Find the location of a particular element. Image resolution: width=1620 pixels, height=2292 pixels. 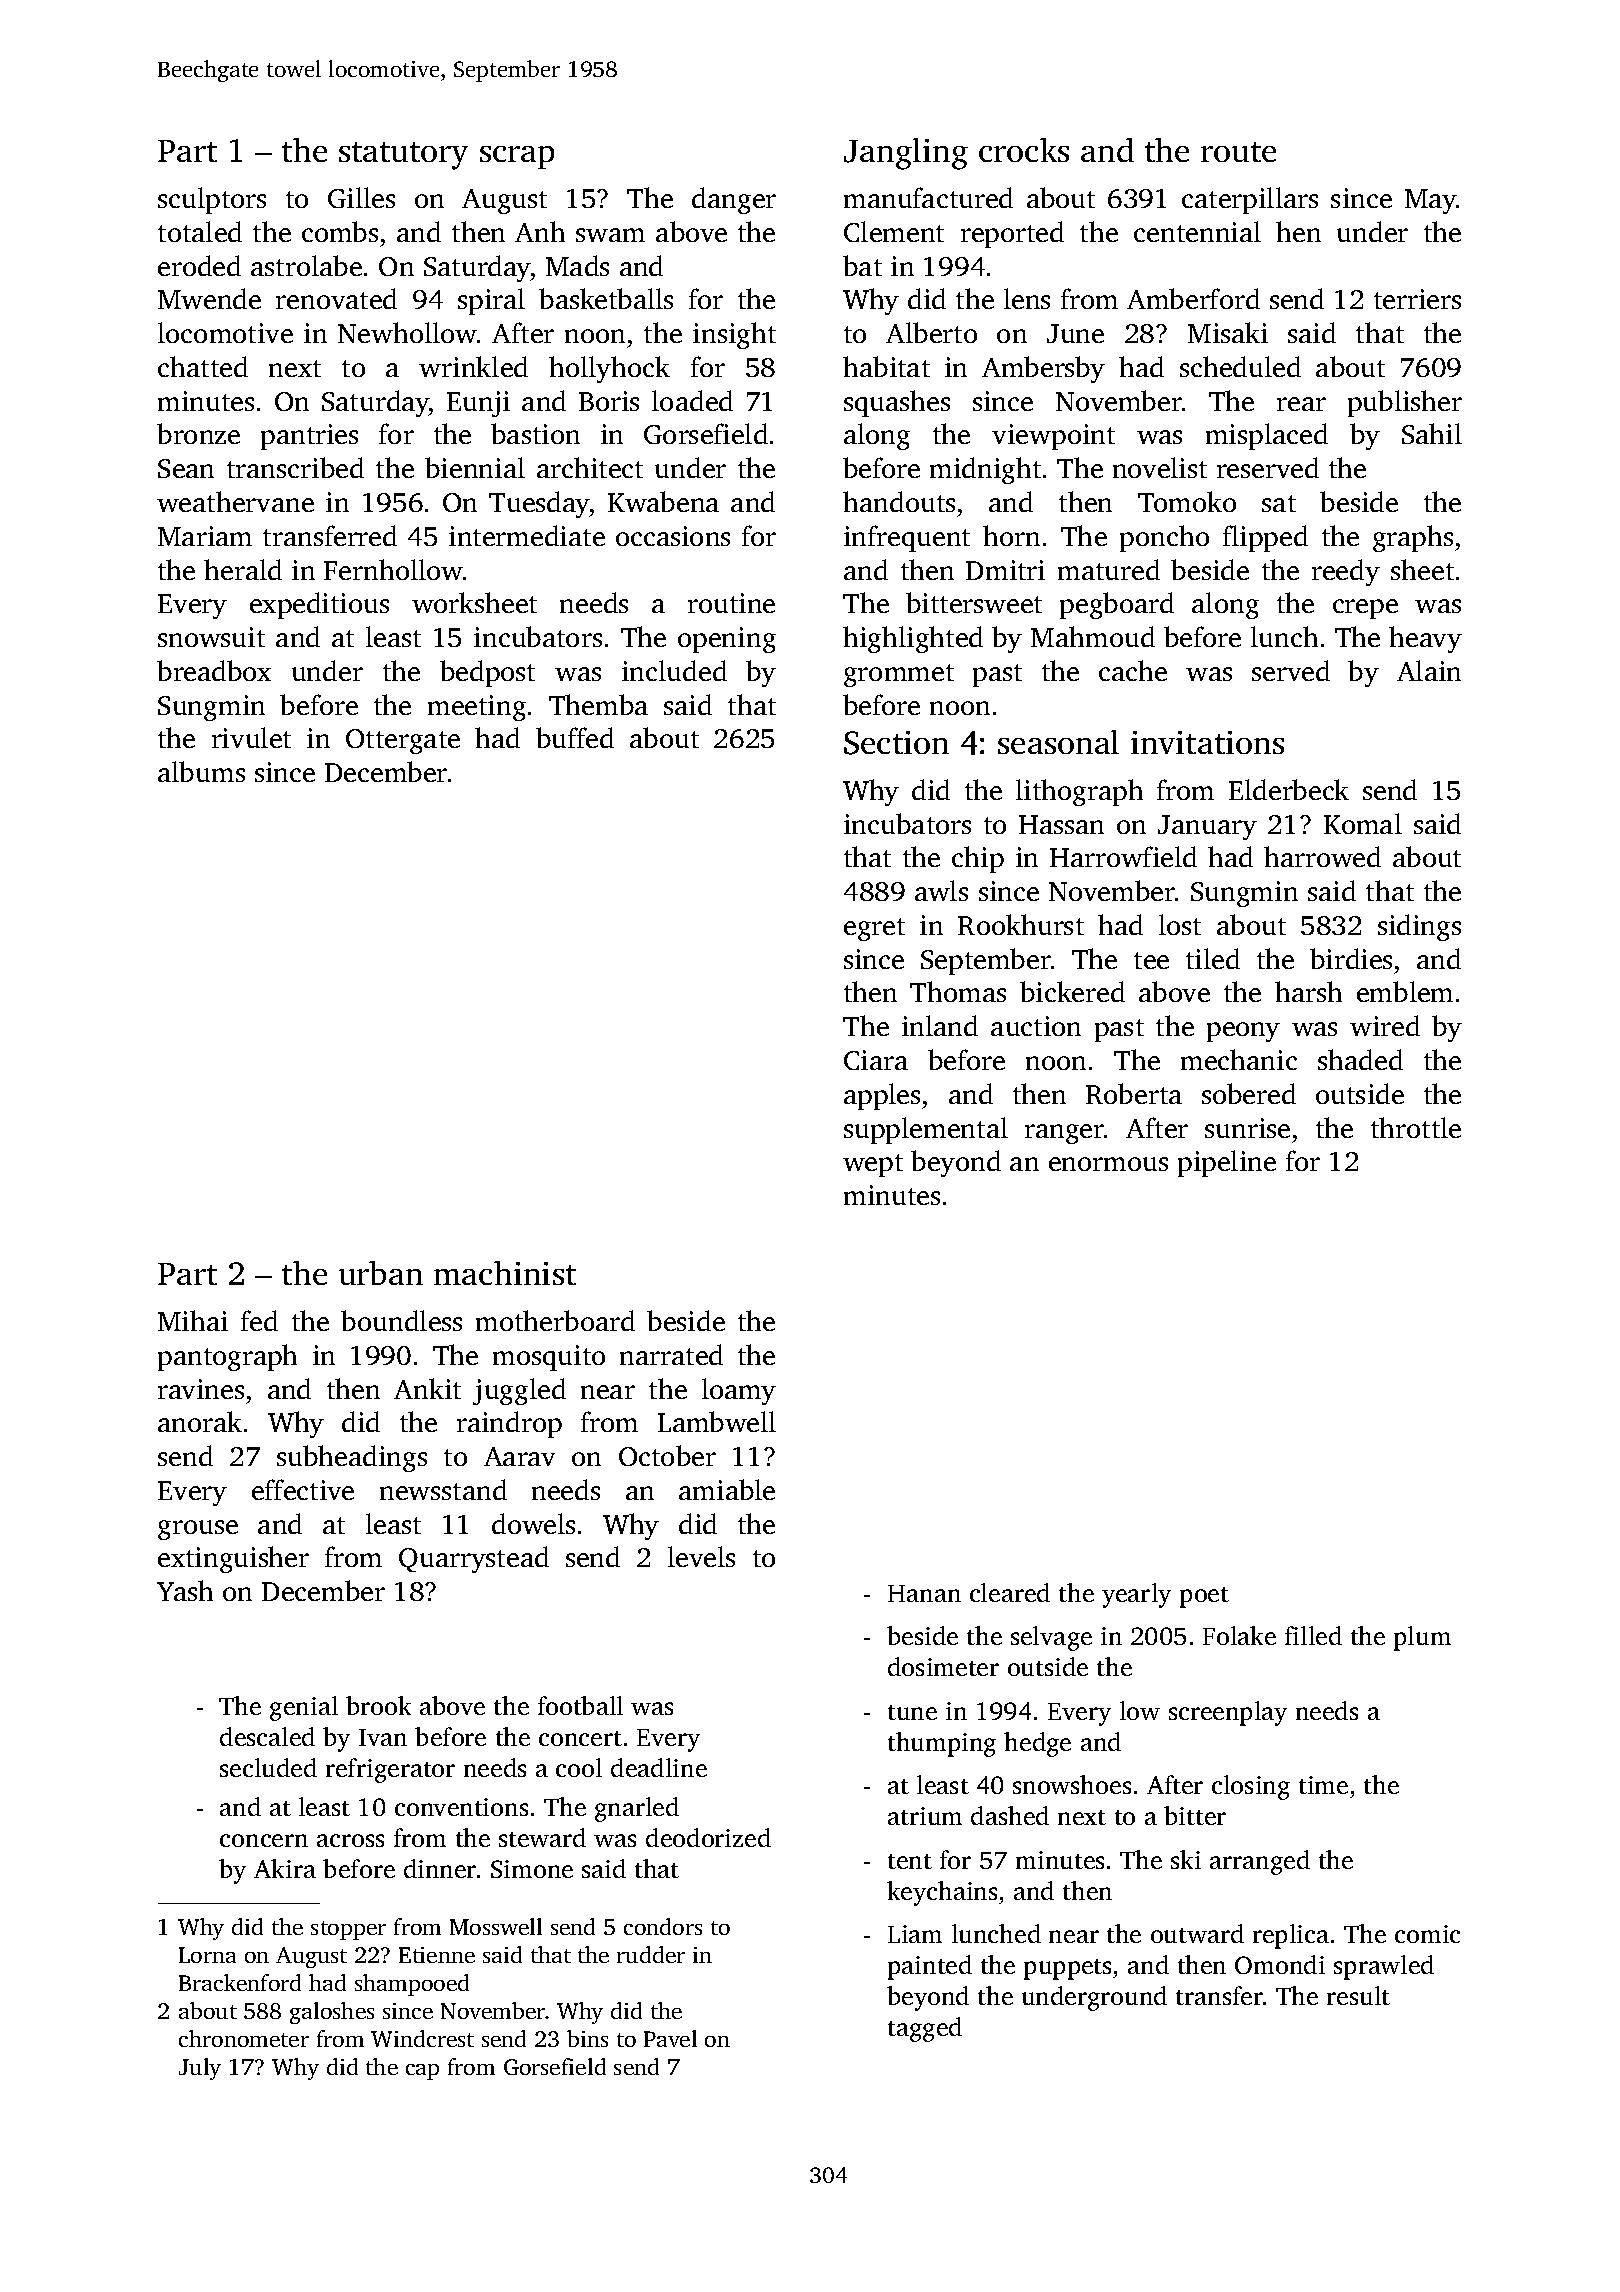

plum is located at coordinates (1422, 1638).
